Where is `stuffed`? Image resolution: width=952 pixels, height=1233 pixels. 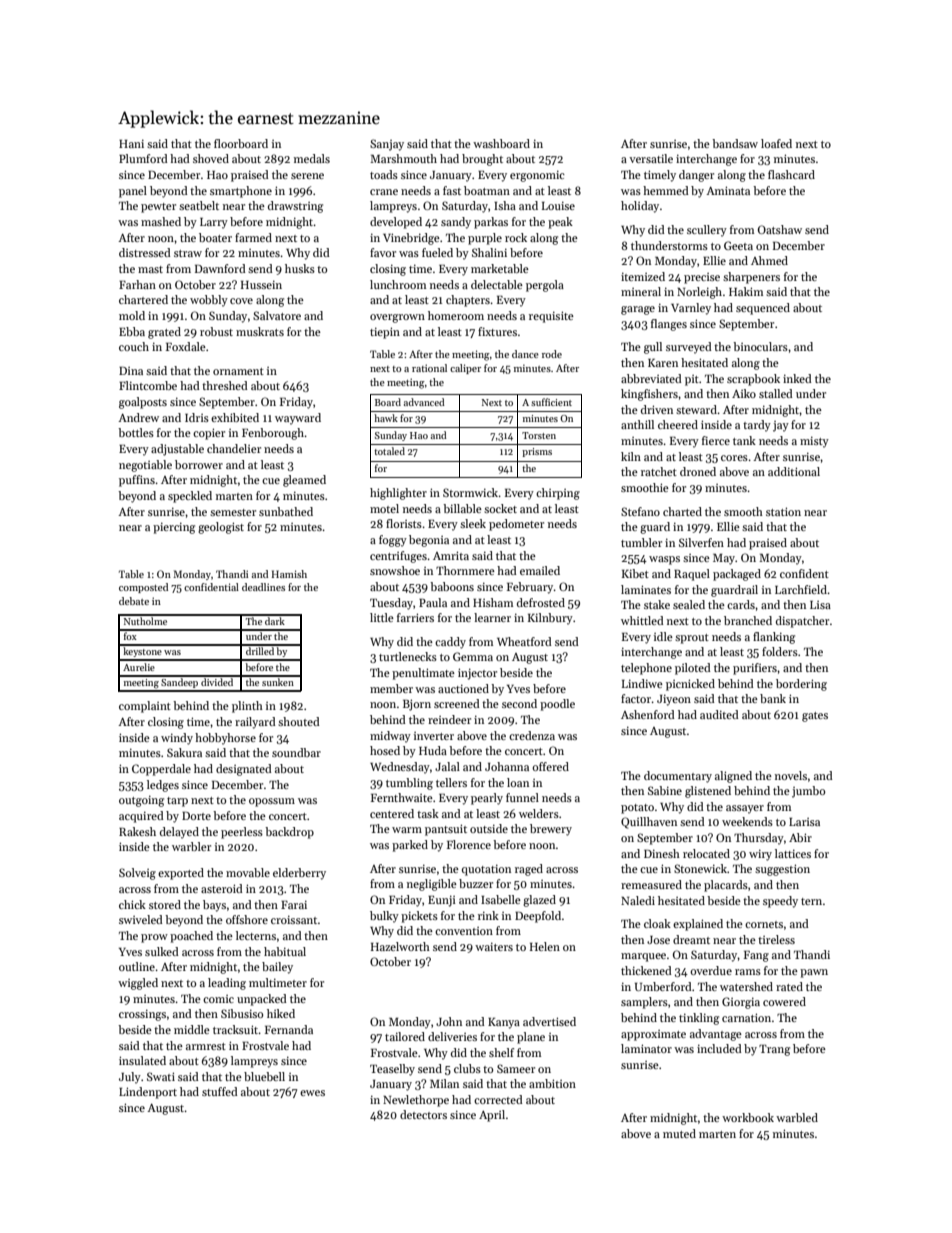 stuffed is located at coordinates (220, 1091).
